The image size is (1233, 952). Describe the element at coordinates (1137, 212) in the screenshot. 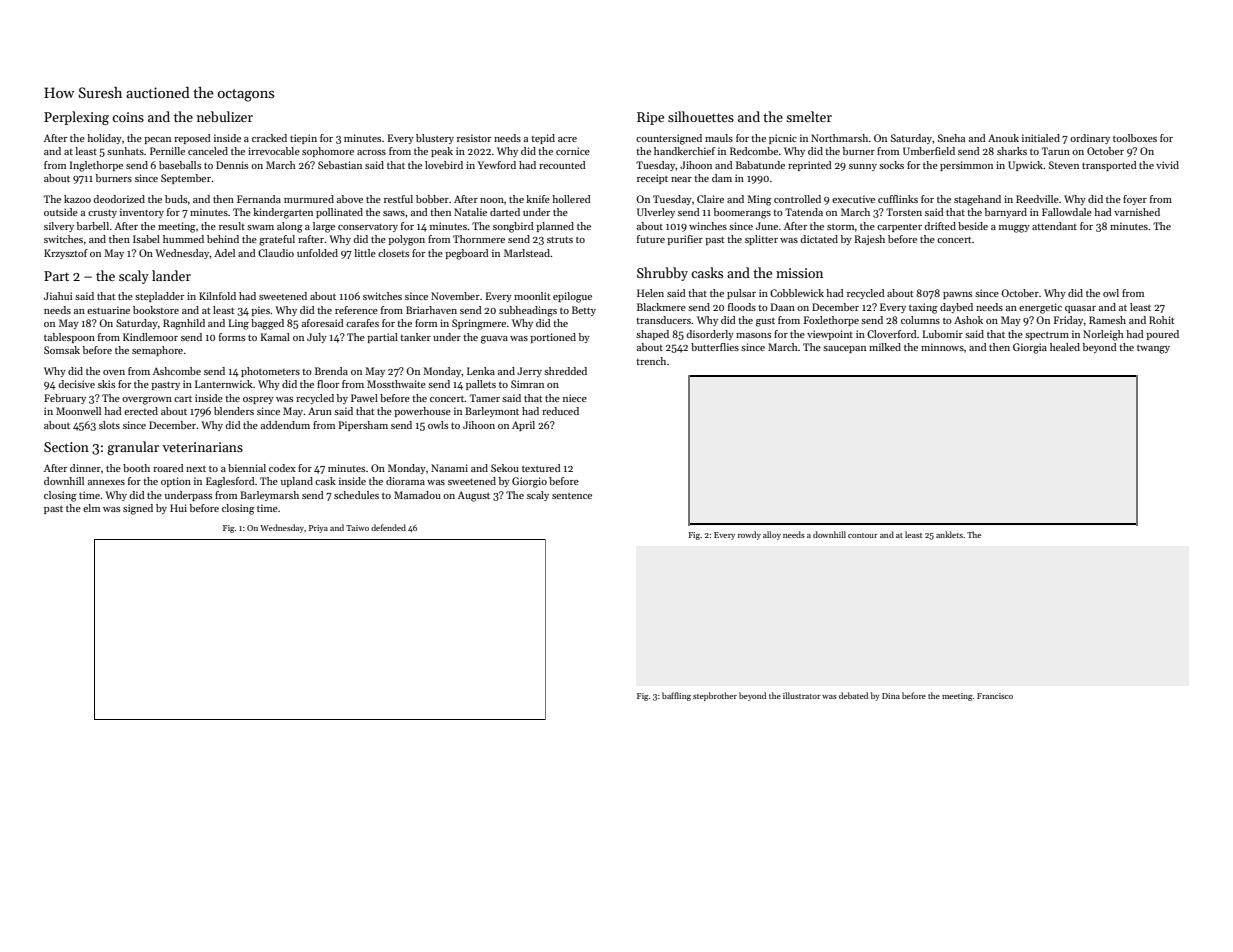

I see `varnished` at that location.
